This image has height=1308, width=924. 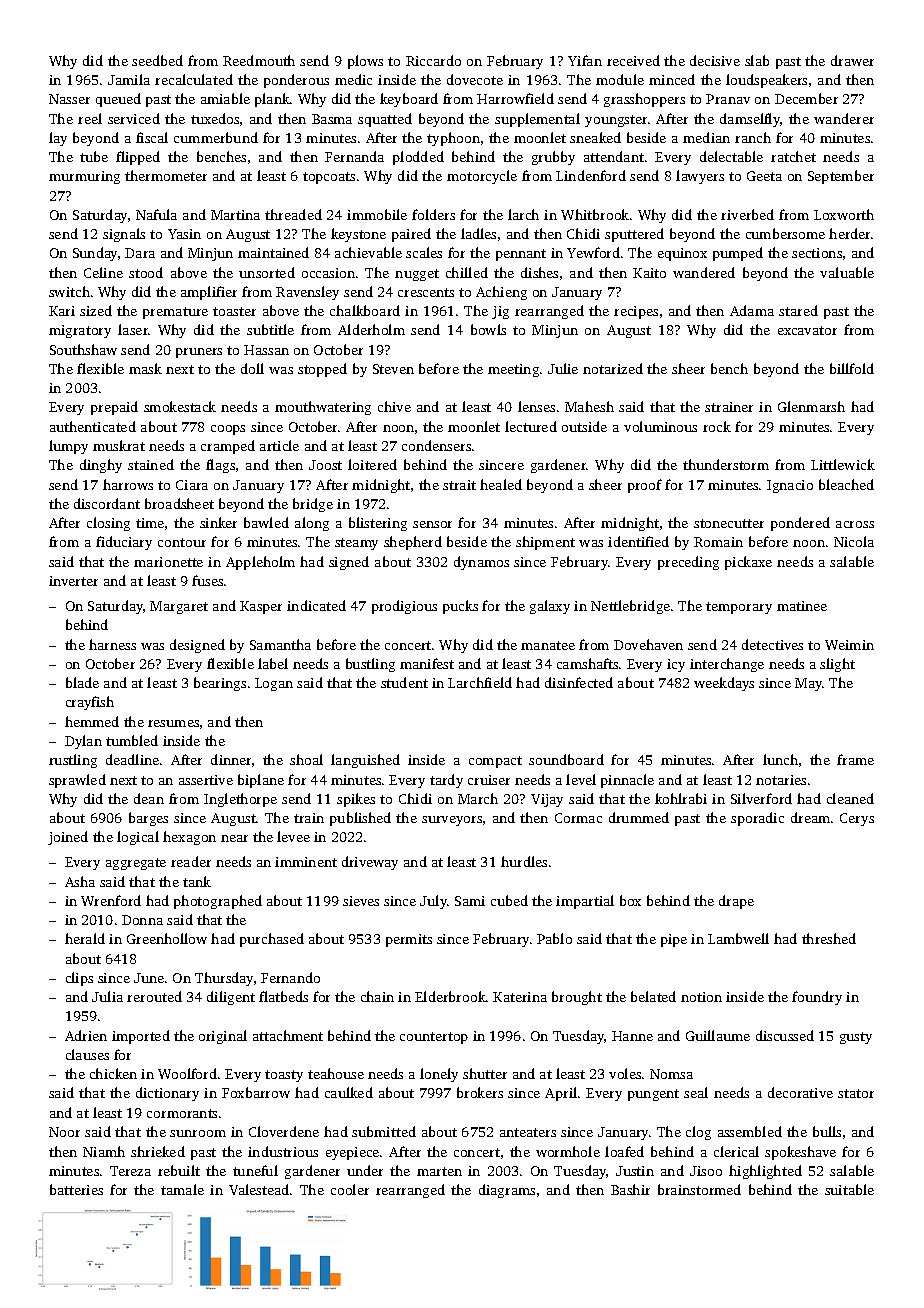 What do you see at coordinates (191, 861) in the image?
I see `reader` at bounding box center [191, 861].
